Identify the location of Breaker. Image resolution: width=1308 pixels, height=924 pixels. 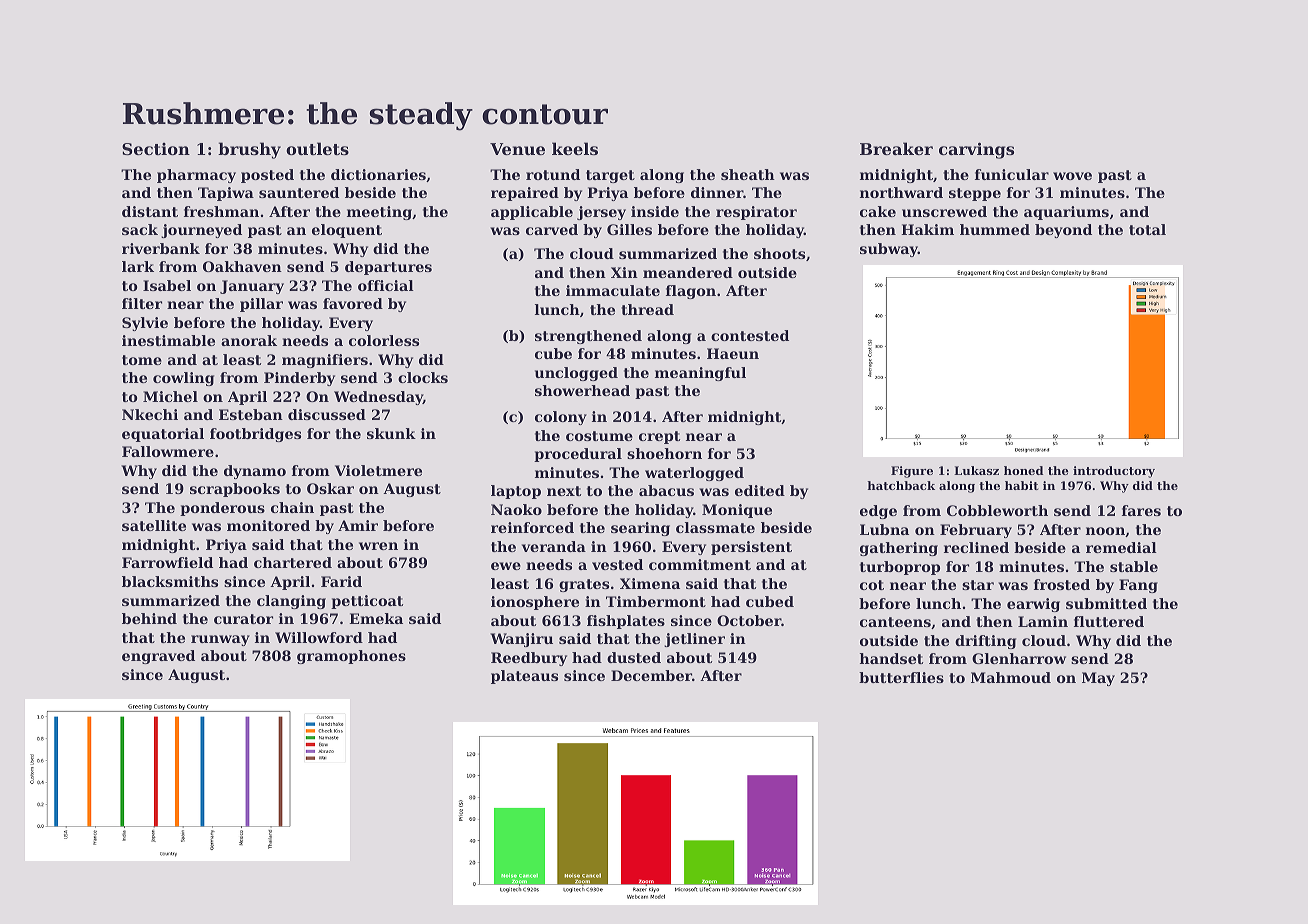
(896, 148).
